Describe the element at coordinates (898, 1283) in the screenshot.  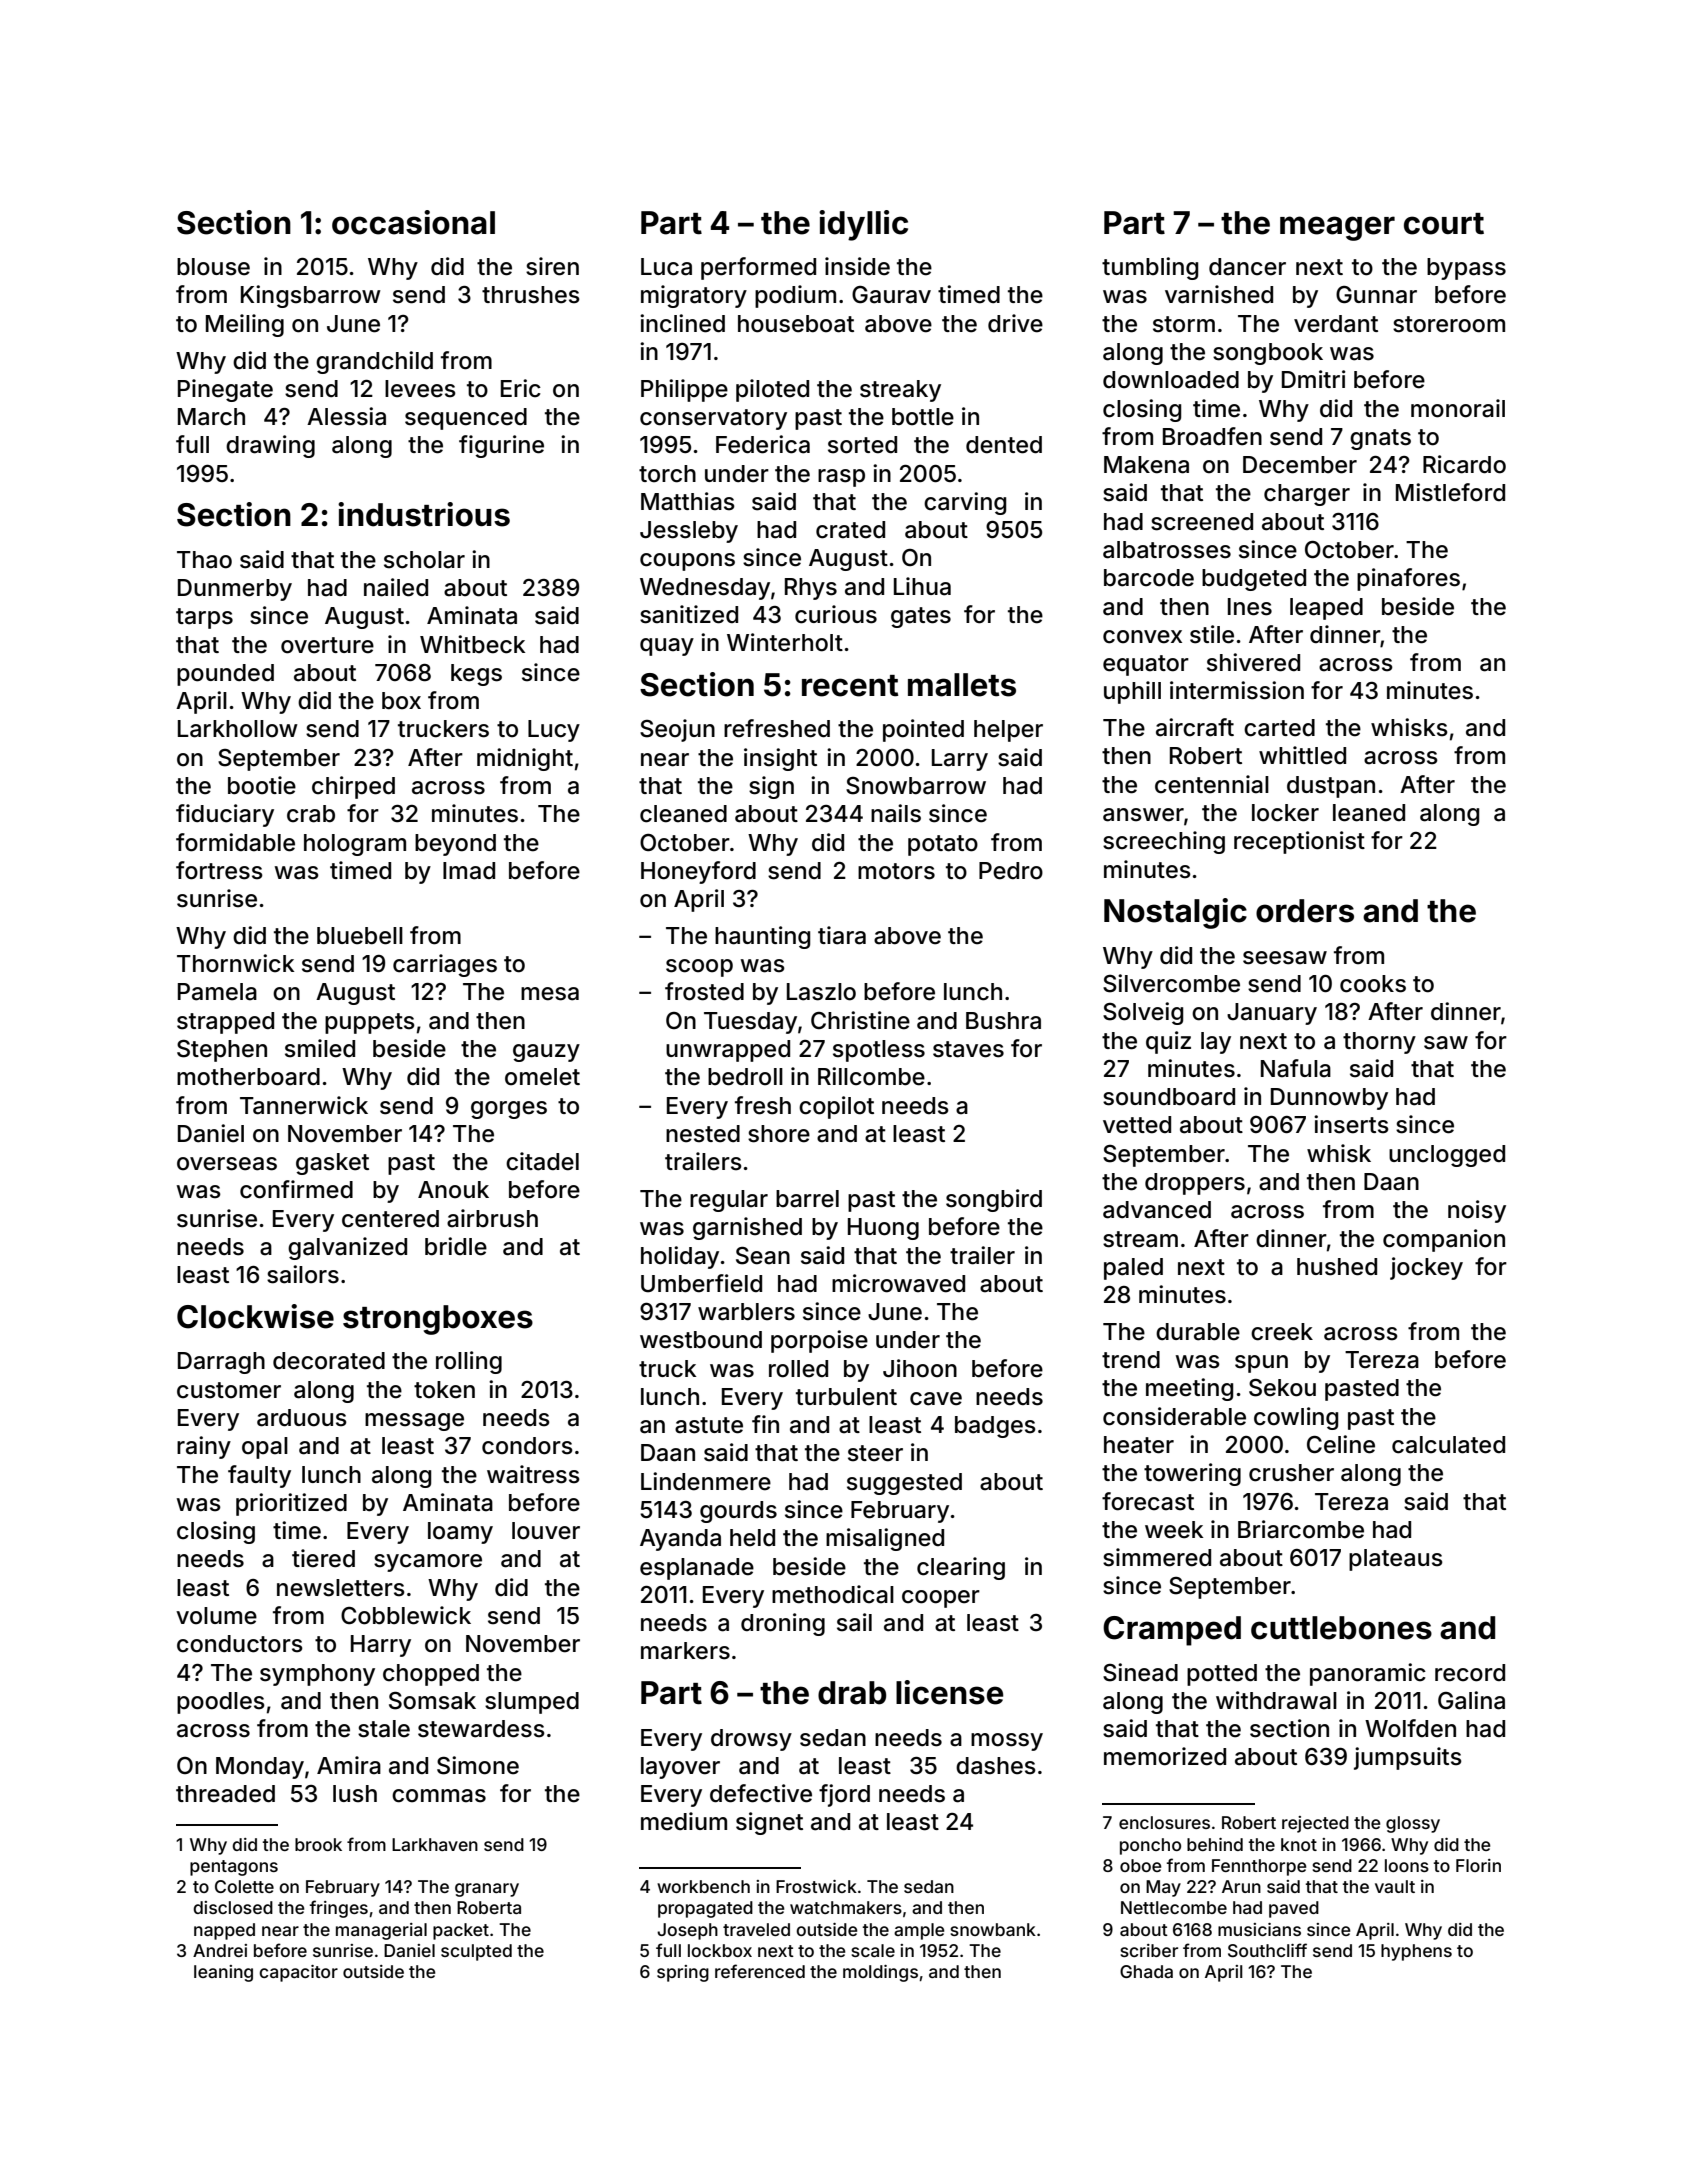
I see `microwaved` at that location.
